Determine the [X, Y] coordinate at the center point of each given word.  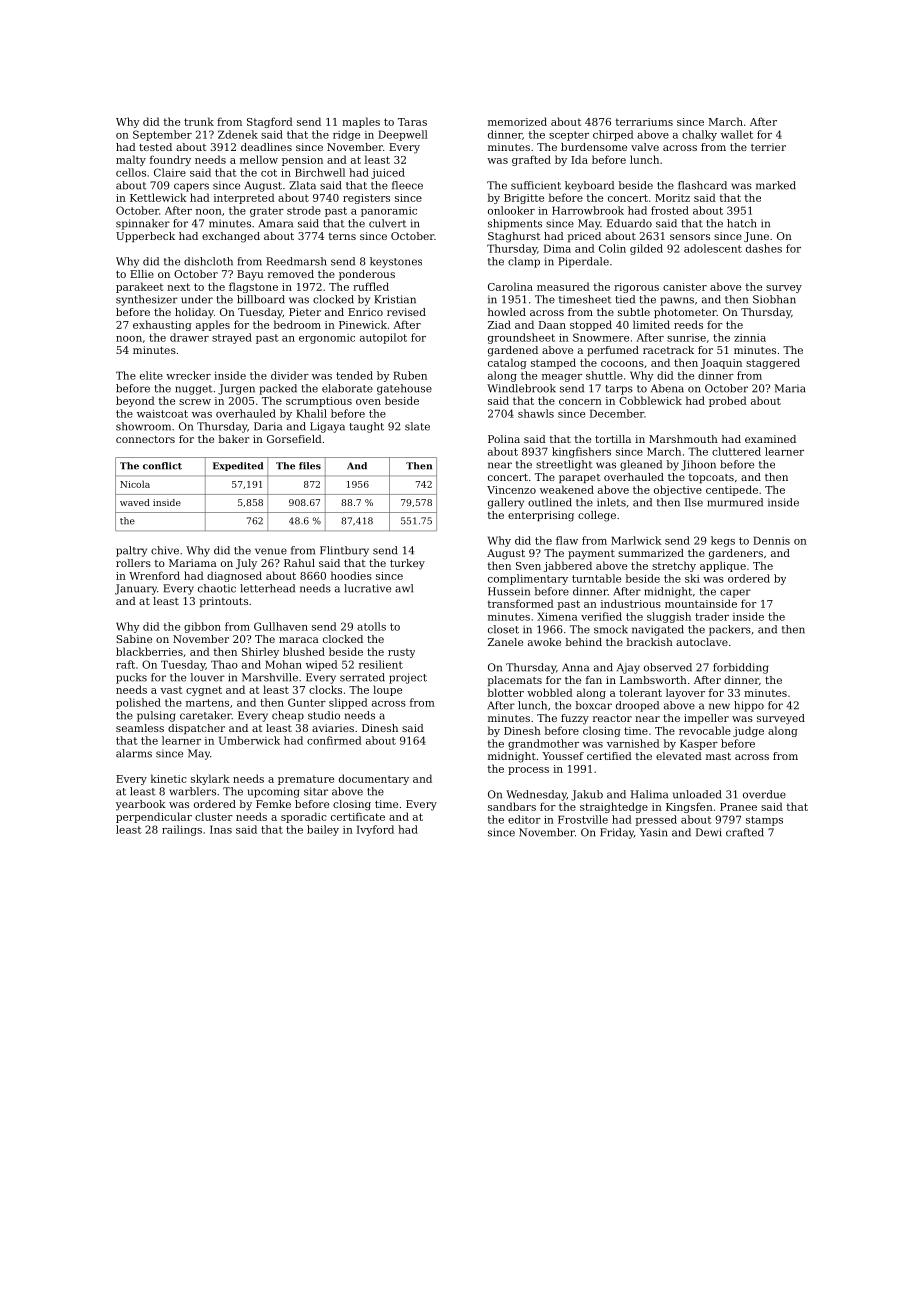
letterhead [267, 588]
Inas [221, 829]
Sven [528, 566]
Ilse [694, 502]
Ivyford [375, 830]
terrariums [644, 122]
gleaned [641, 465]
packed [278, 389]
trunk [199, 121]
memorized [517, 121]
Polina [504, 439]
